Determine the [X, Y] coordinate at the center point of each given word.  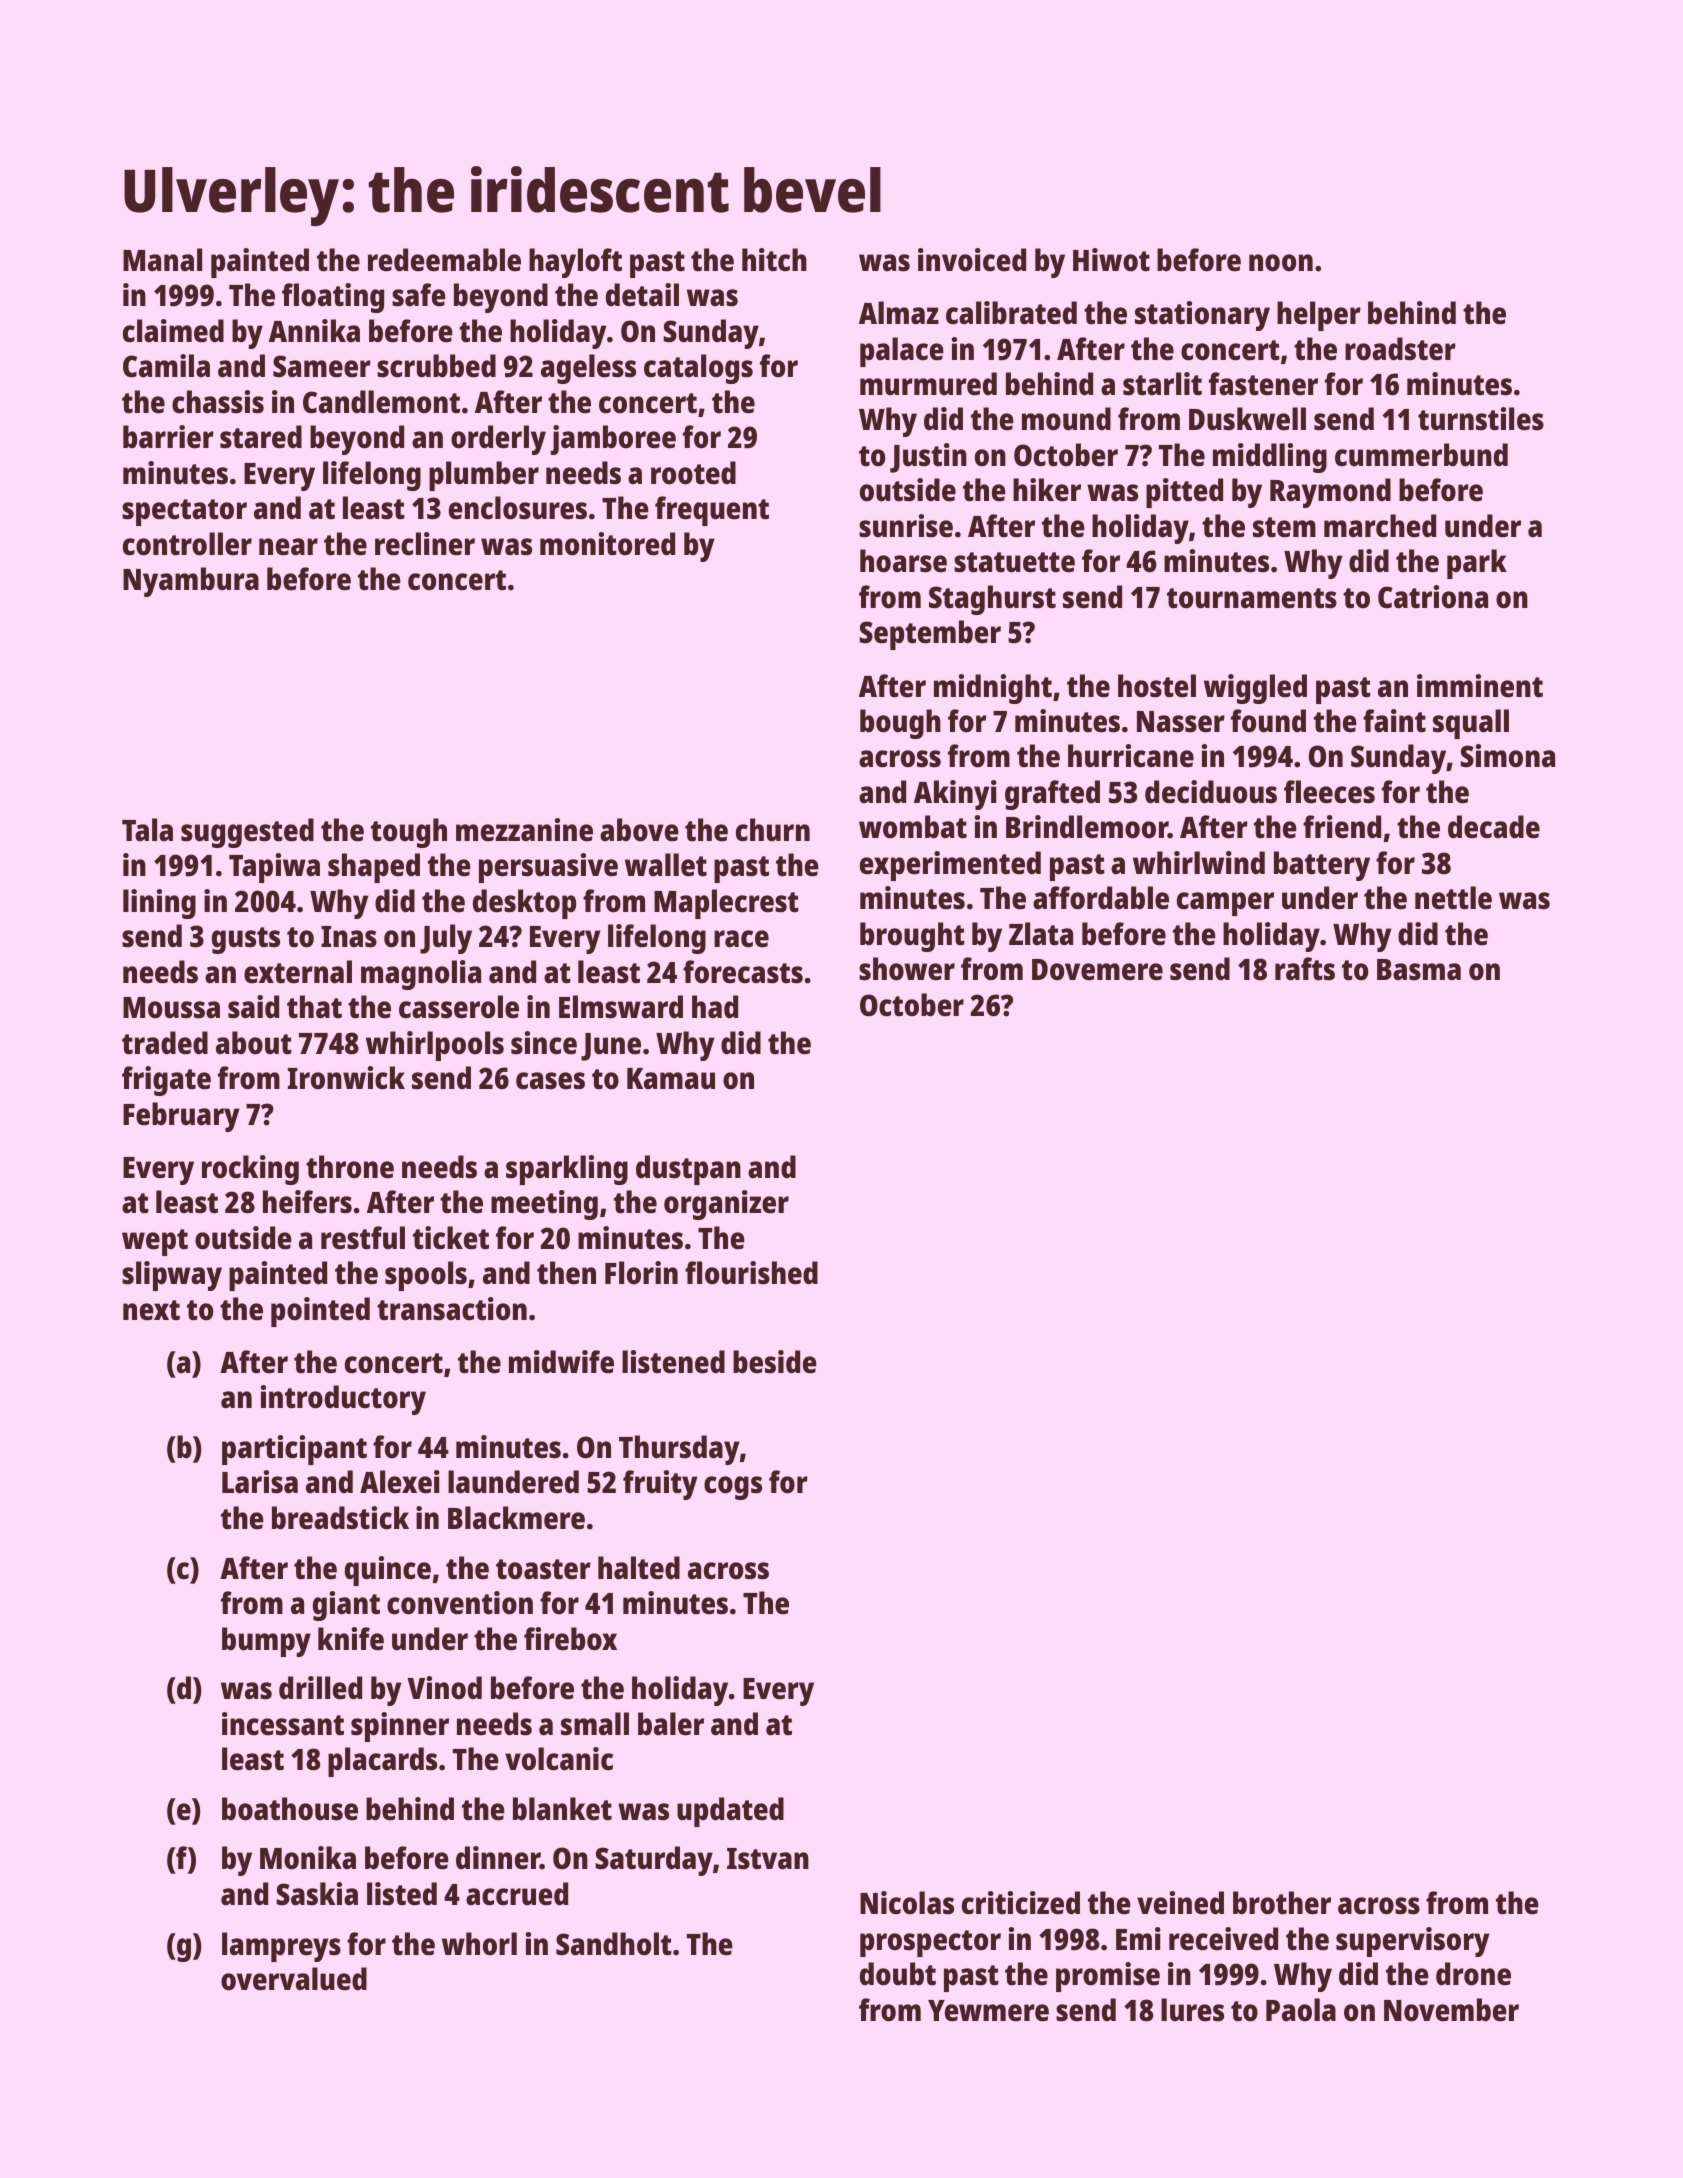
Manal [162, 260]
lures [1192, 2010]
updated [730, 1812]
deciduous [1211, 792]
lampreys [281, 1947]
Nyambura [191, 582]
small [595, 1724]
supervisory [1413, 1942]
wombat [913, 827]
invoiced [972, 260]
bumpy [266, 1642]
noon [1281, 263]
